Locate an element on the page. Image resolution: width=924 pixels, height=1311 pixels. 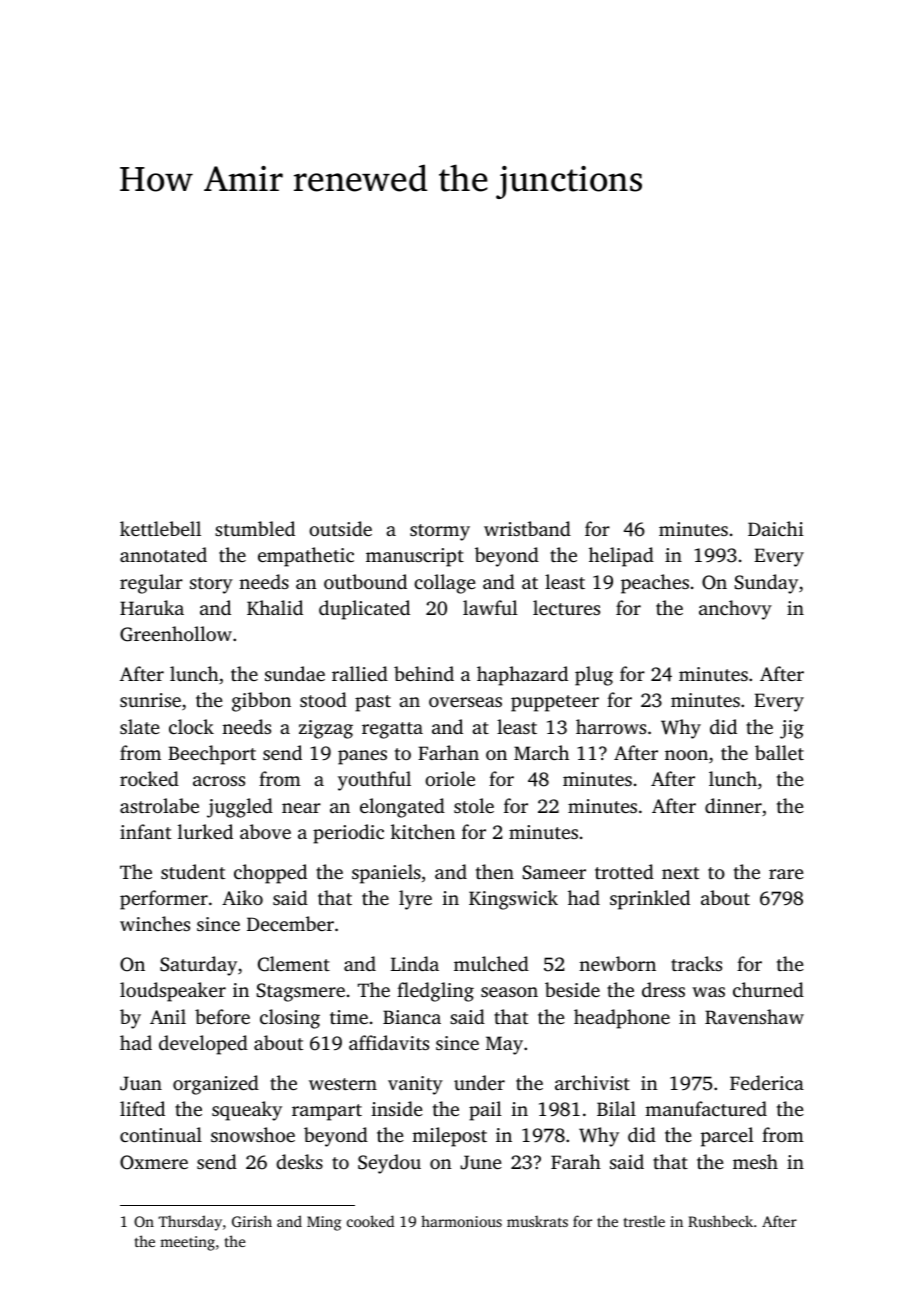
story is located at coordinates (211, 585).
